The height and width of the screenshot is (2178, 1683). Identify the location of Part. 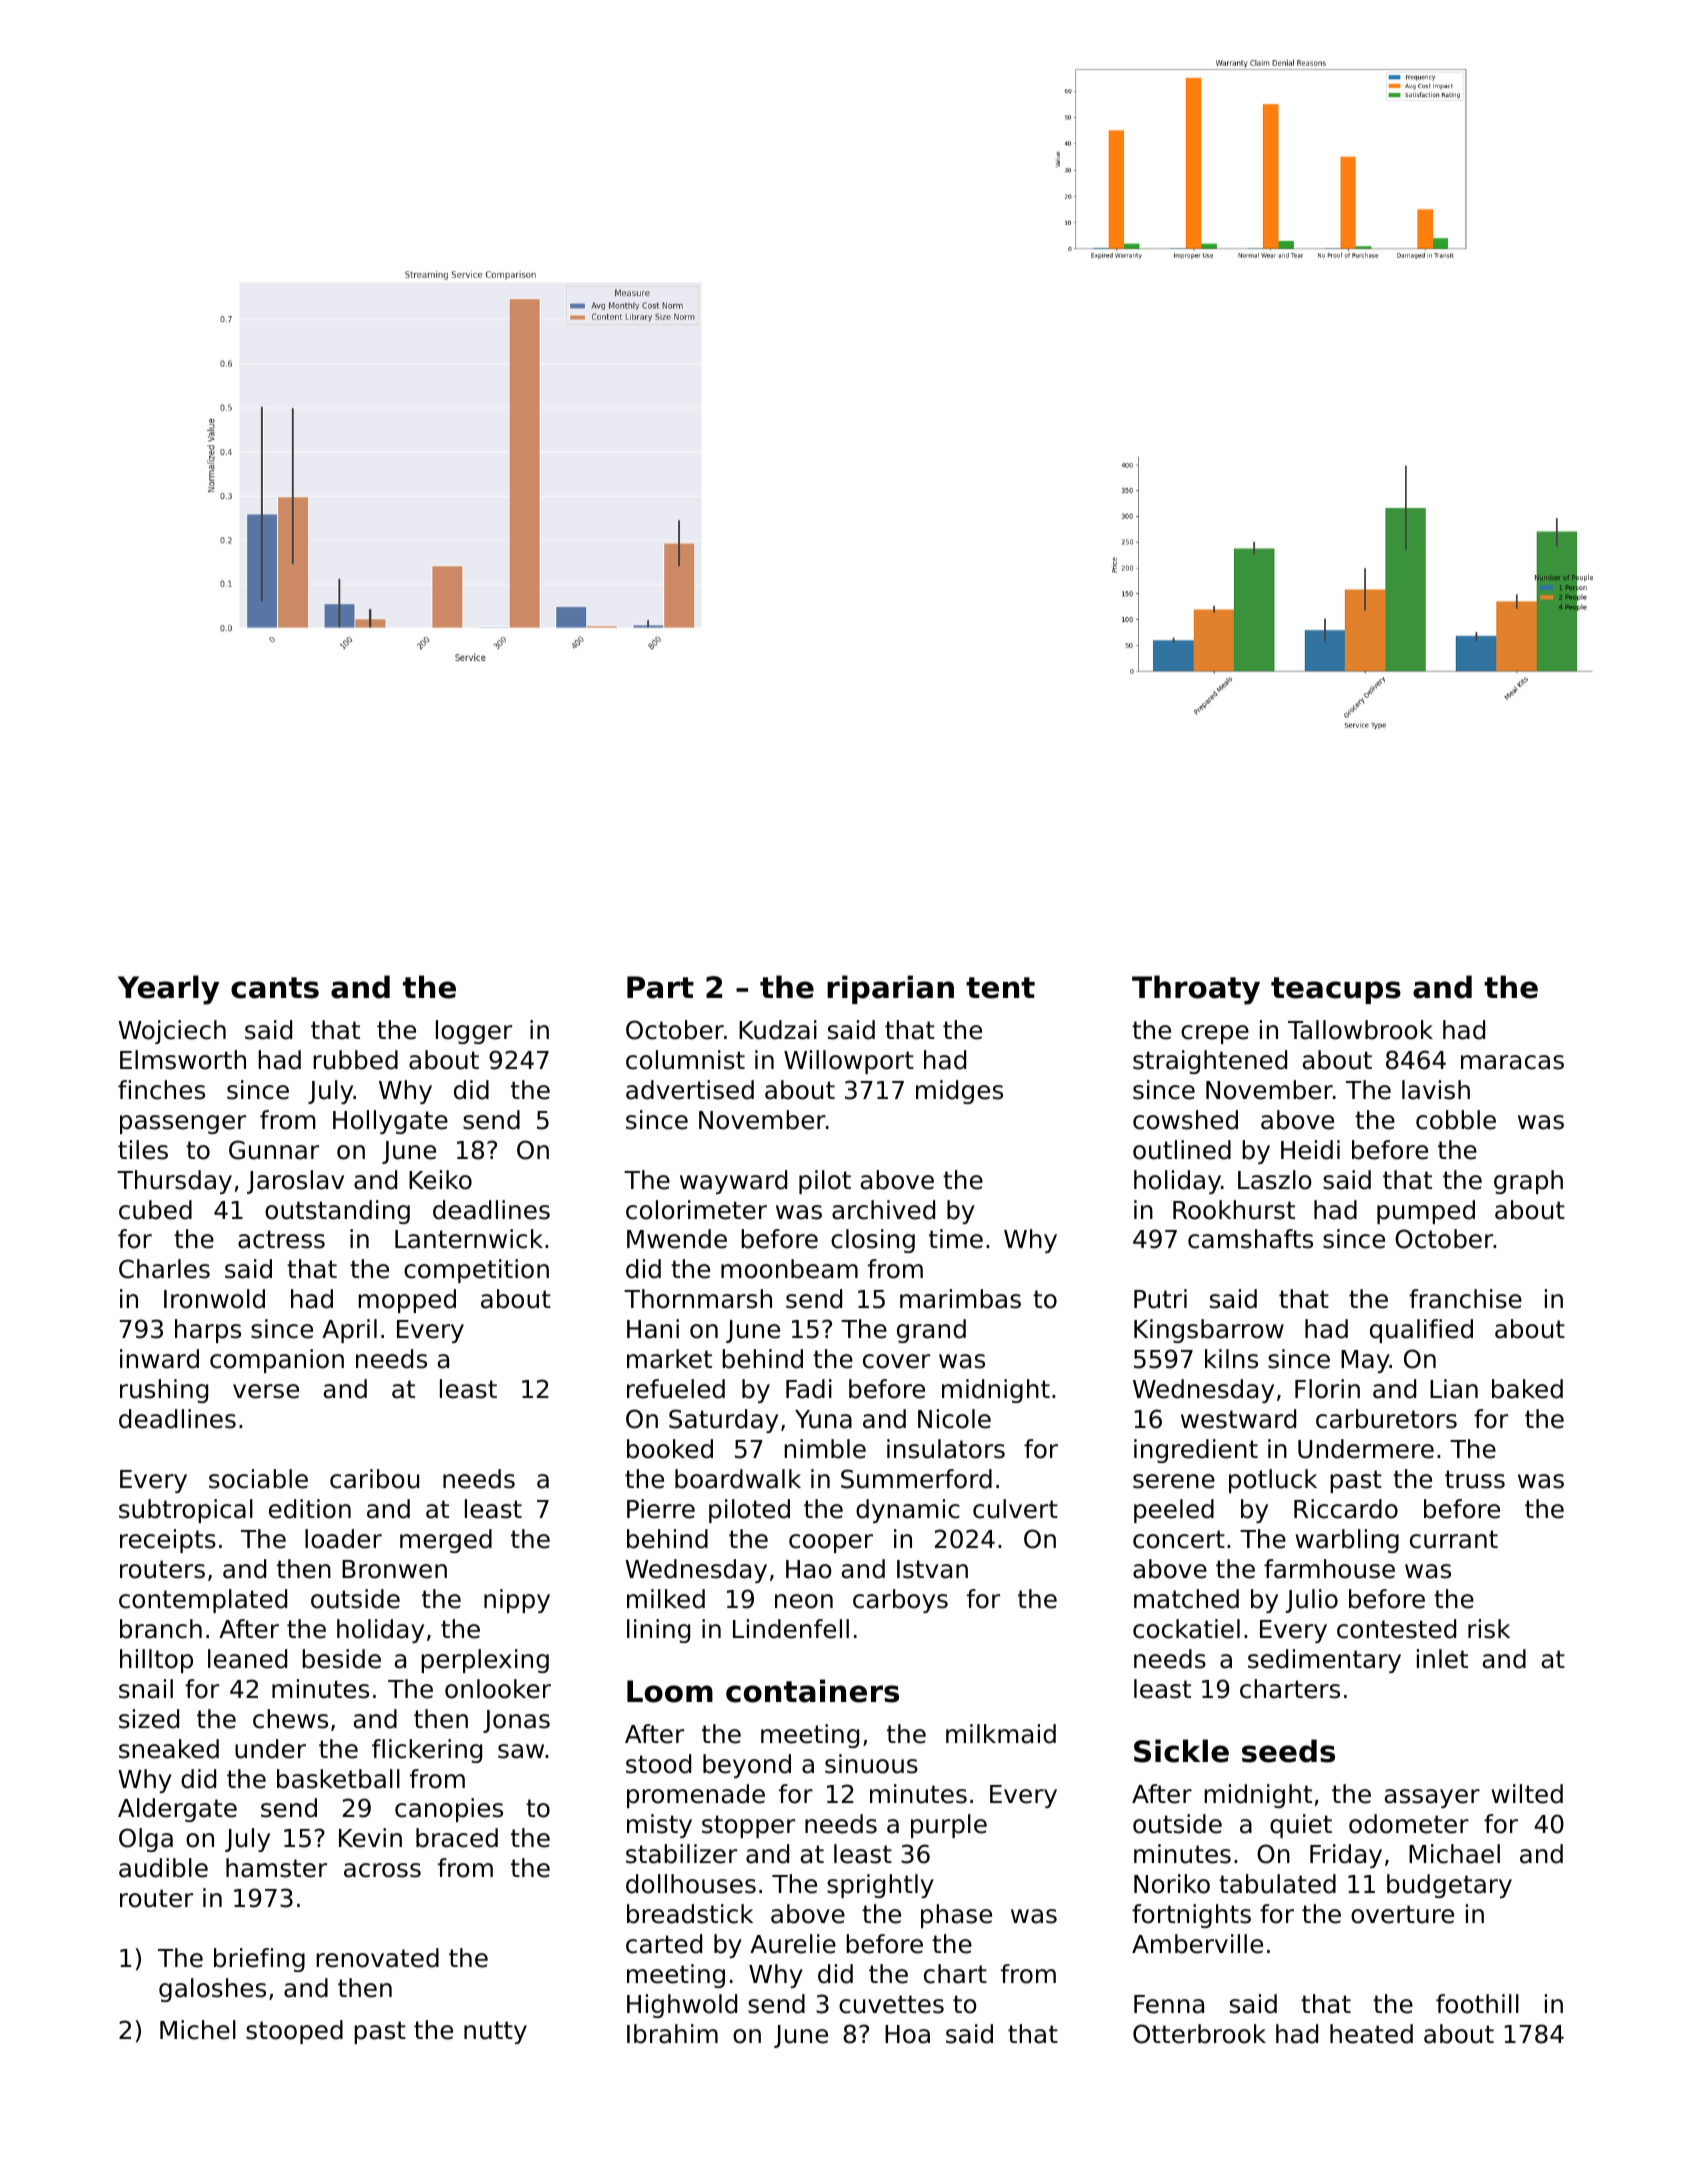
(660, 987).
